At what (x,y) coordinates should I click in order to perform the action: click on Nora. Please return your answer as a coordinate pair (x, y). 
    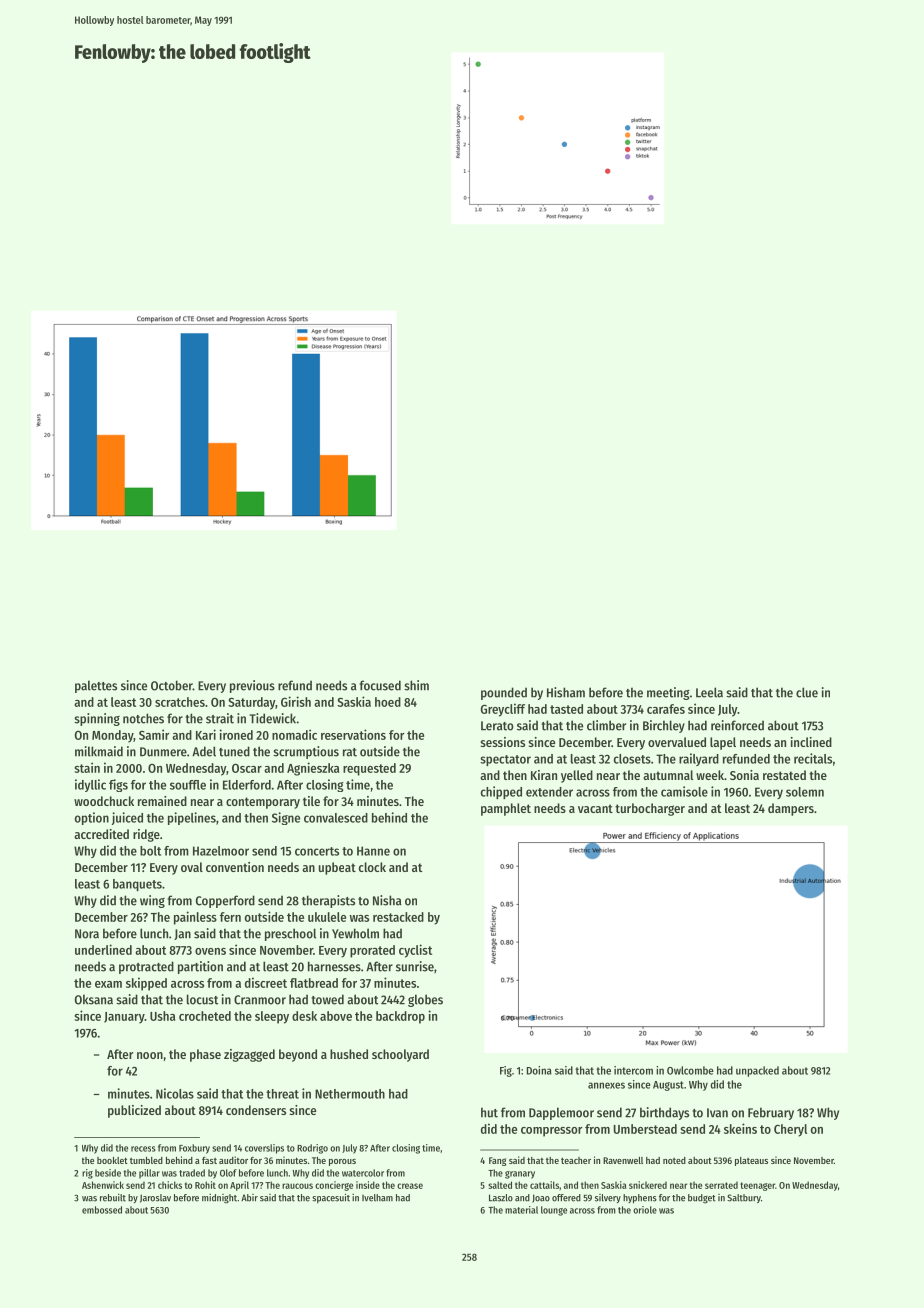
    Looking at the image, I should click on (87, 934).
